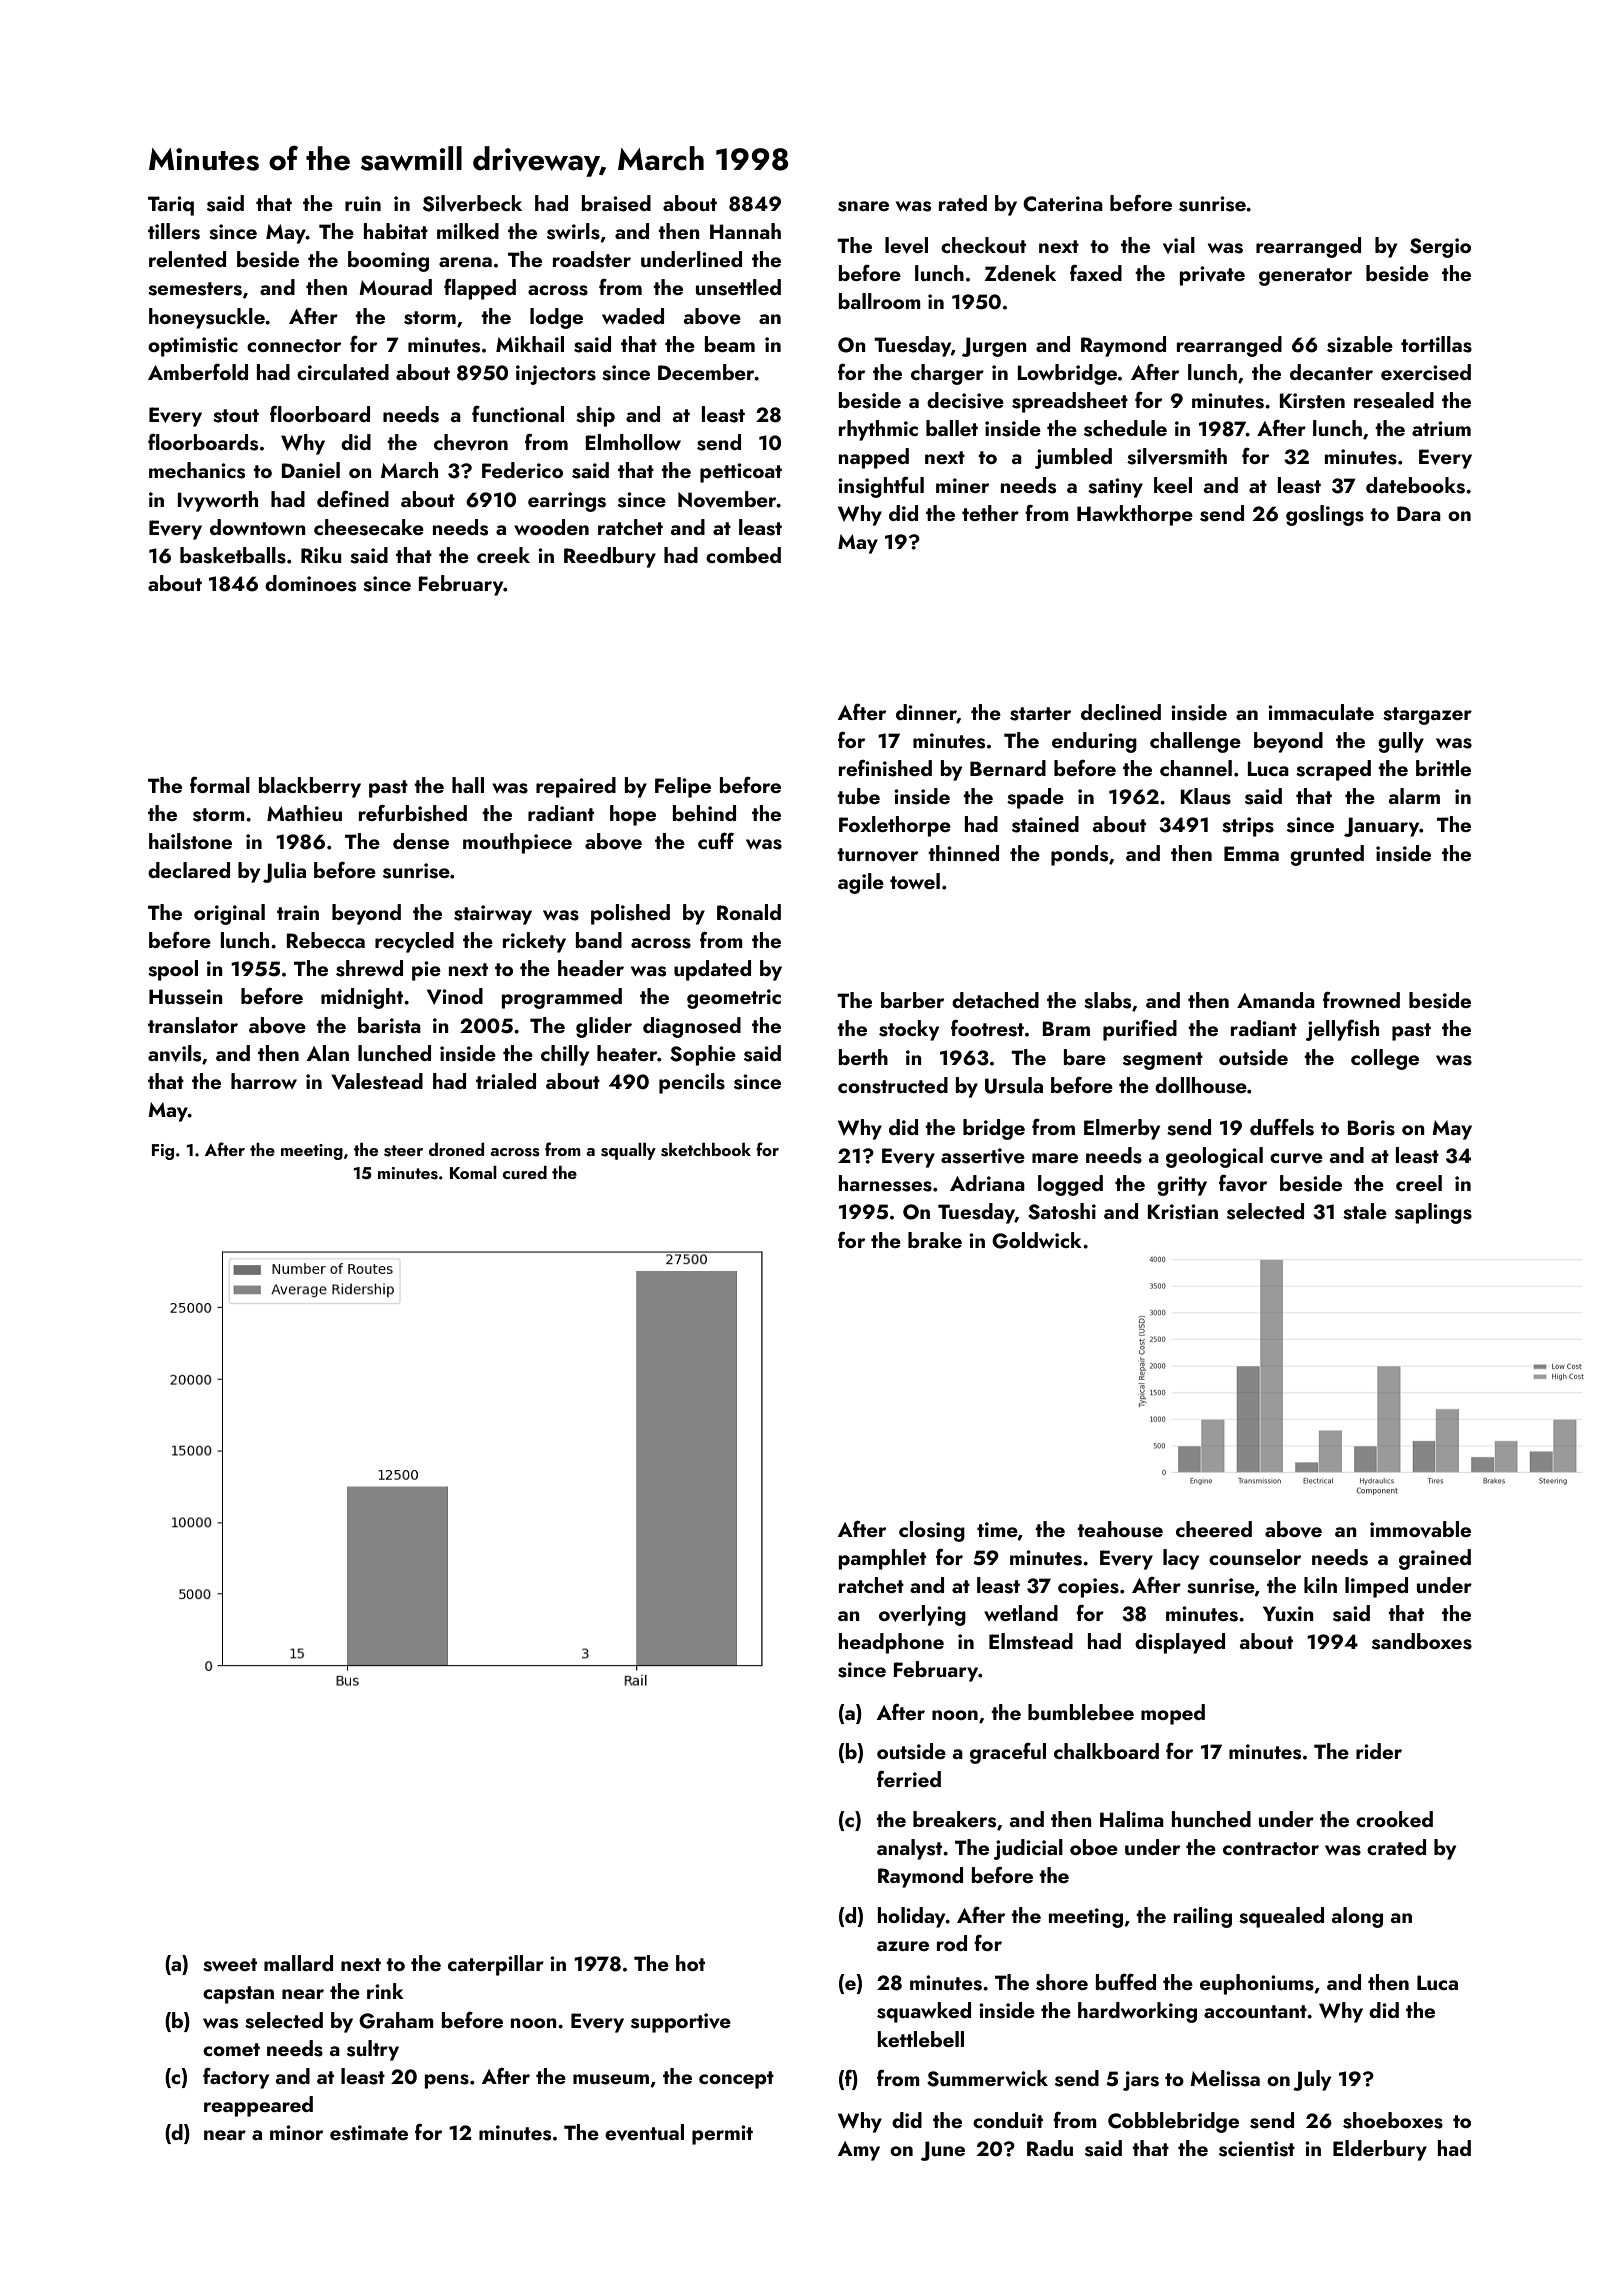  What do you see at coordinates (298, 1963) in the document?
I see `mallard` at bounding box center [298, 1963].
